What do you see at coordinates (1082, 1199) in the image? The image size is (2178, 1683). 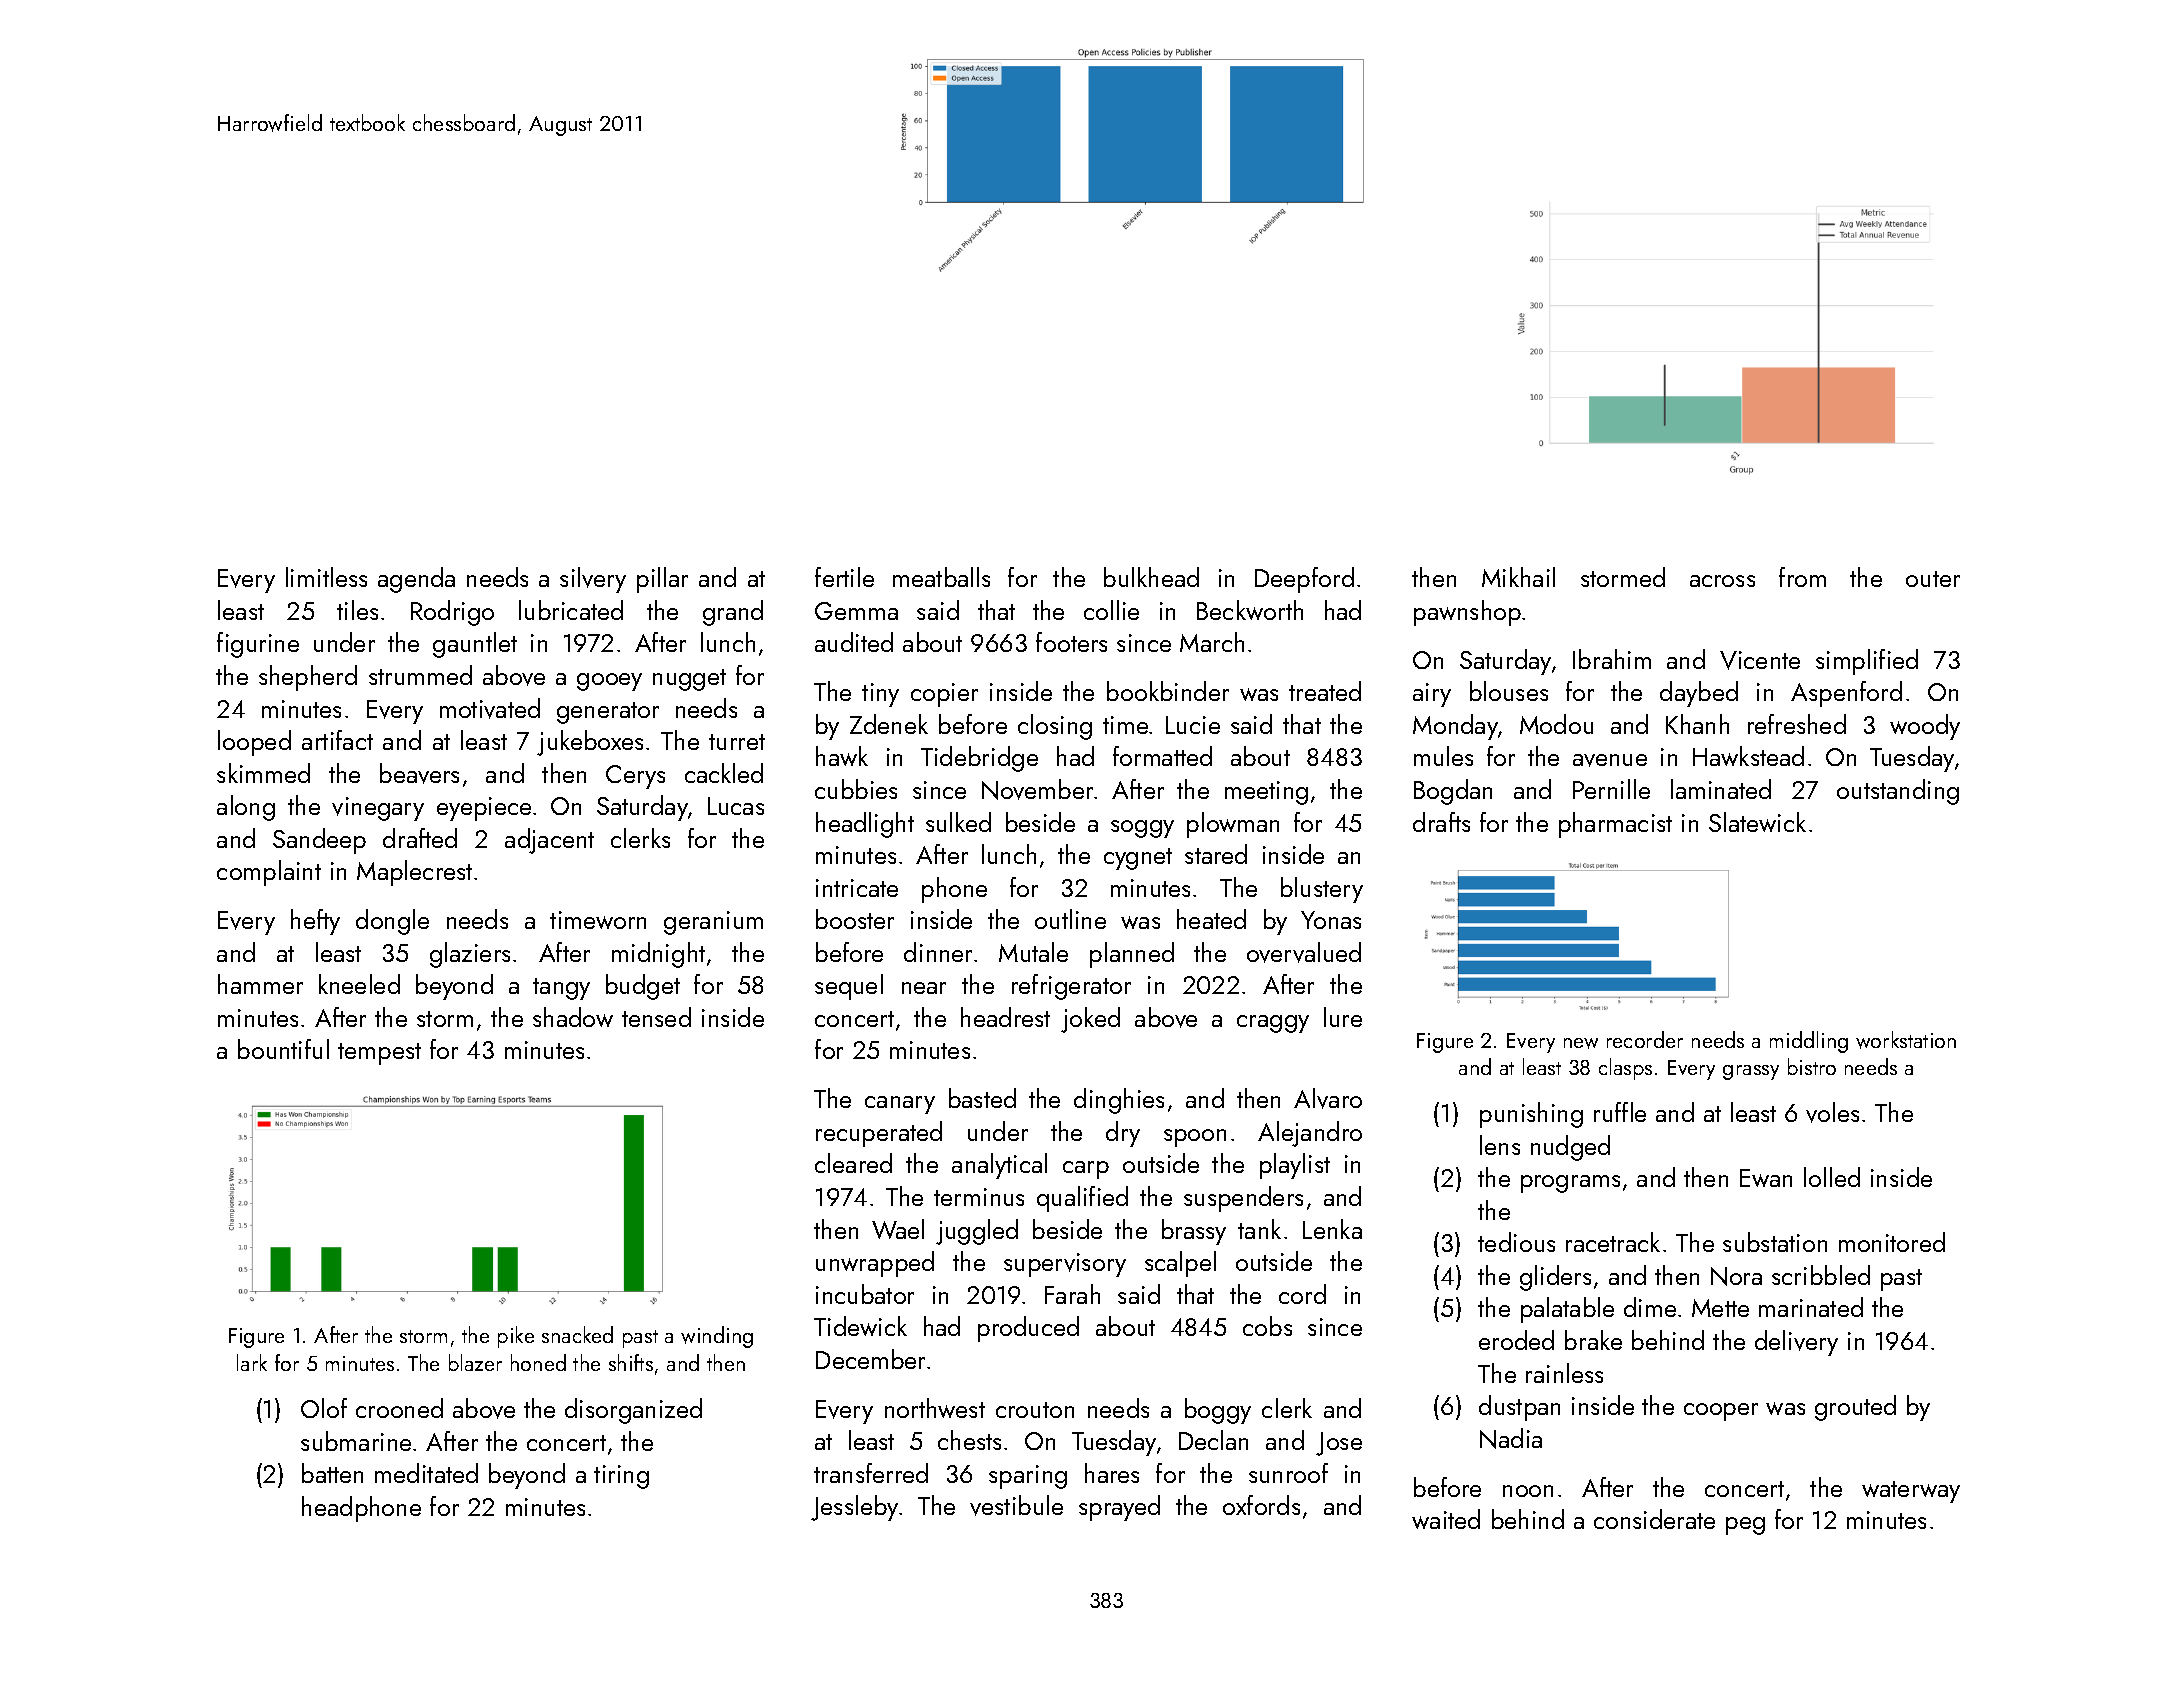 I see `qualified` at bounding box center [1082, 1199].
